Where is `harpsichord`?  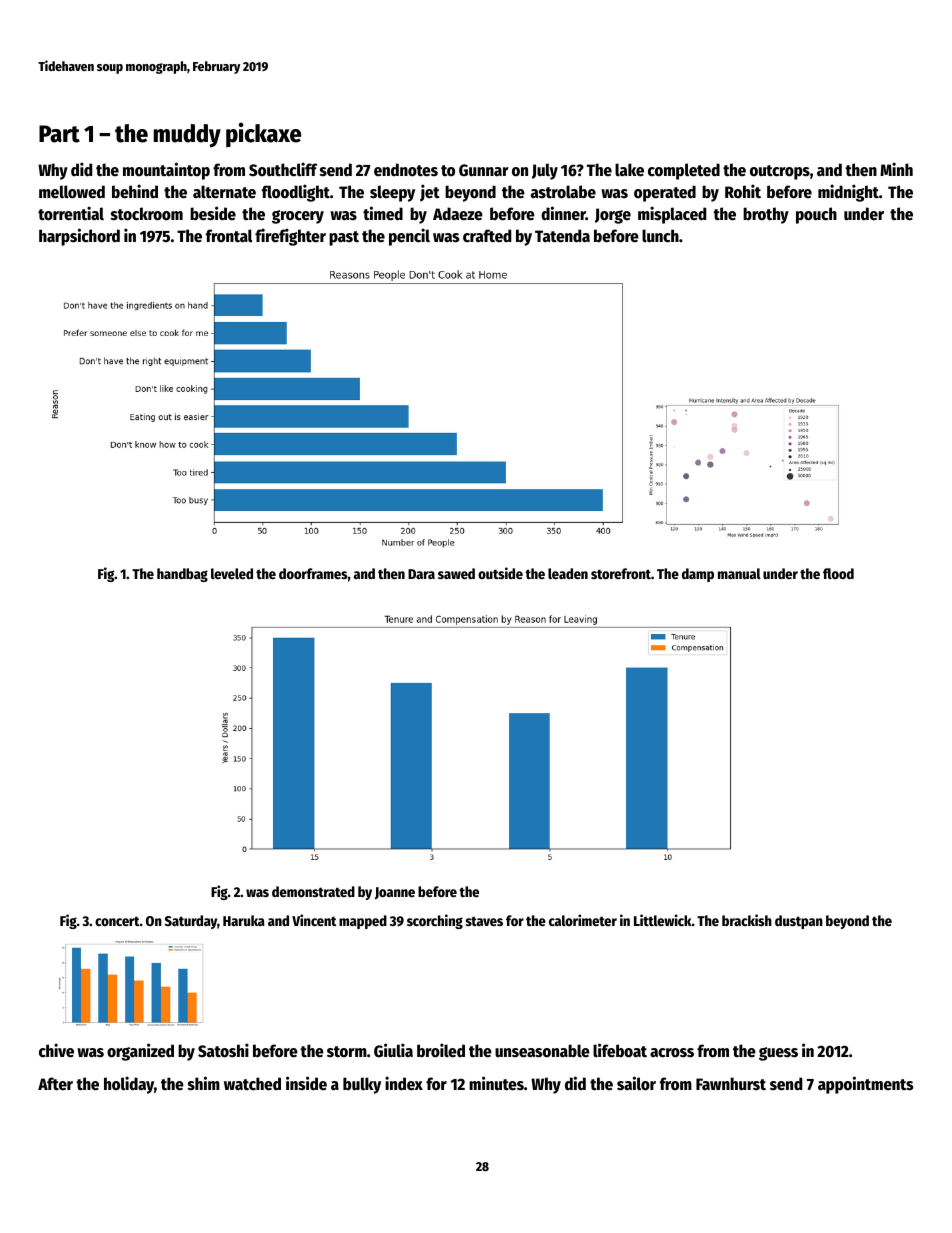 harpsichord is located at coordinates (79, 237).
